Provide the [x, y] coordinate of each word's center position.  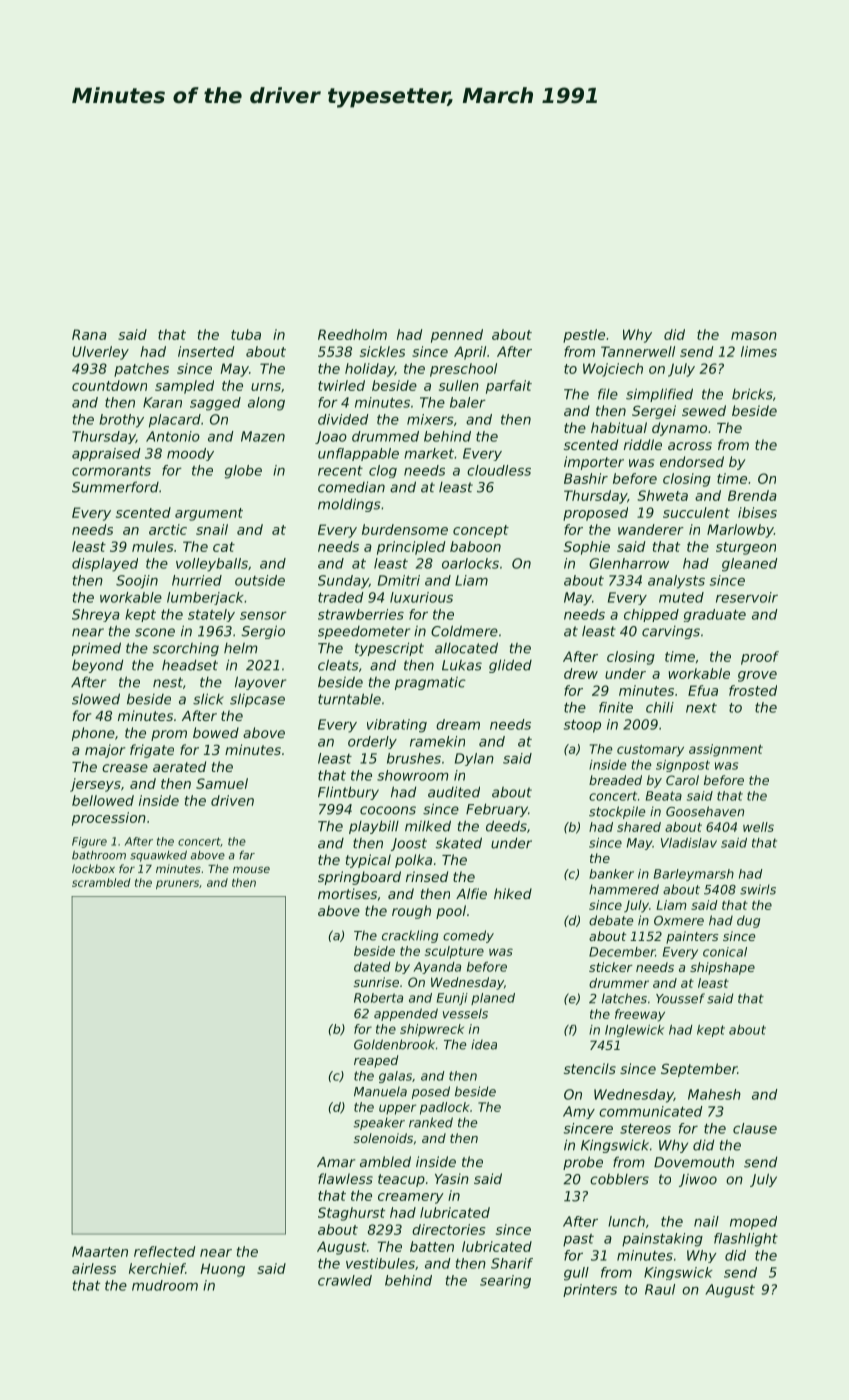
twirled [341, 385]
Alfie [471, 893]
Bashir [586, 478]
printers [590, 1290]
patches [141, 370]
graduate [715, 615]
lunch [626, 1221]
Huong [223, 1270]
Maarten [100, 1251]
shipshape [722, 968]
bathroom [99, 855]
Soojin [137, 582]
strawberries [361, 614]
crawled [345, 1280]
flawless [345, 1178]
